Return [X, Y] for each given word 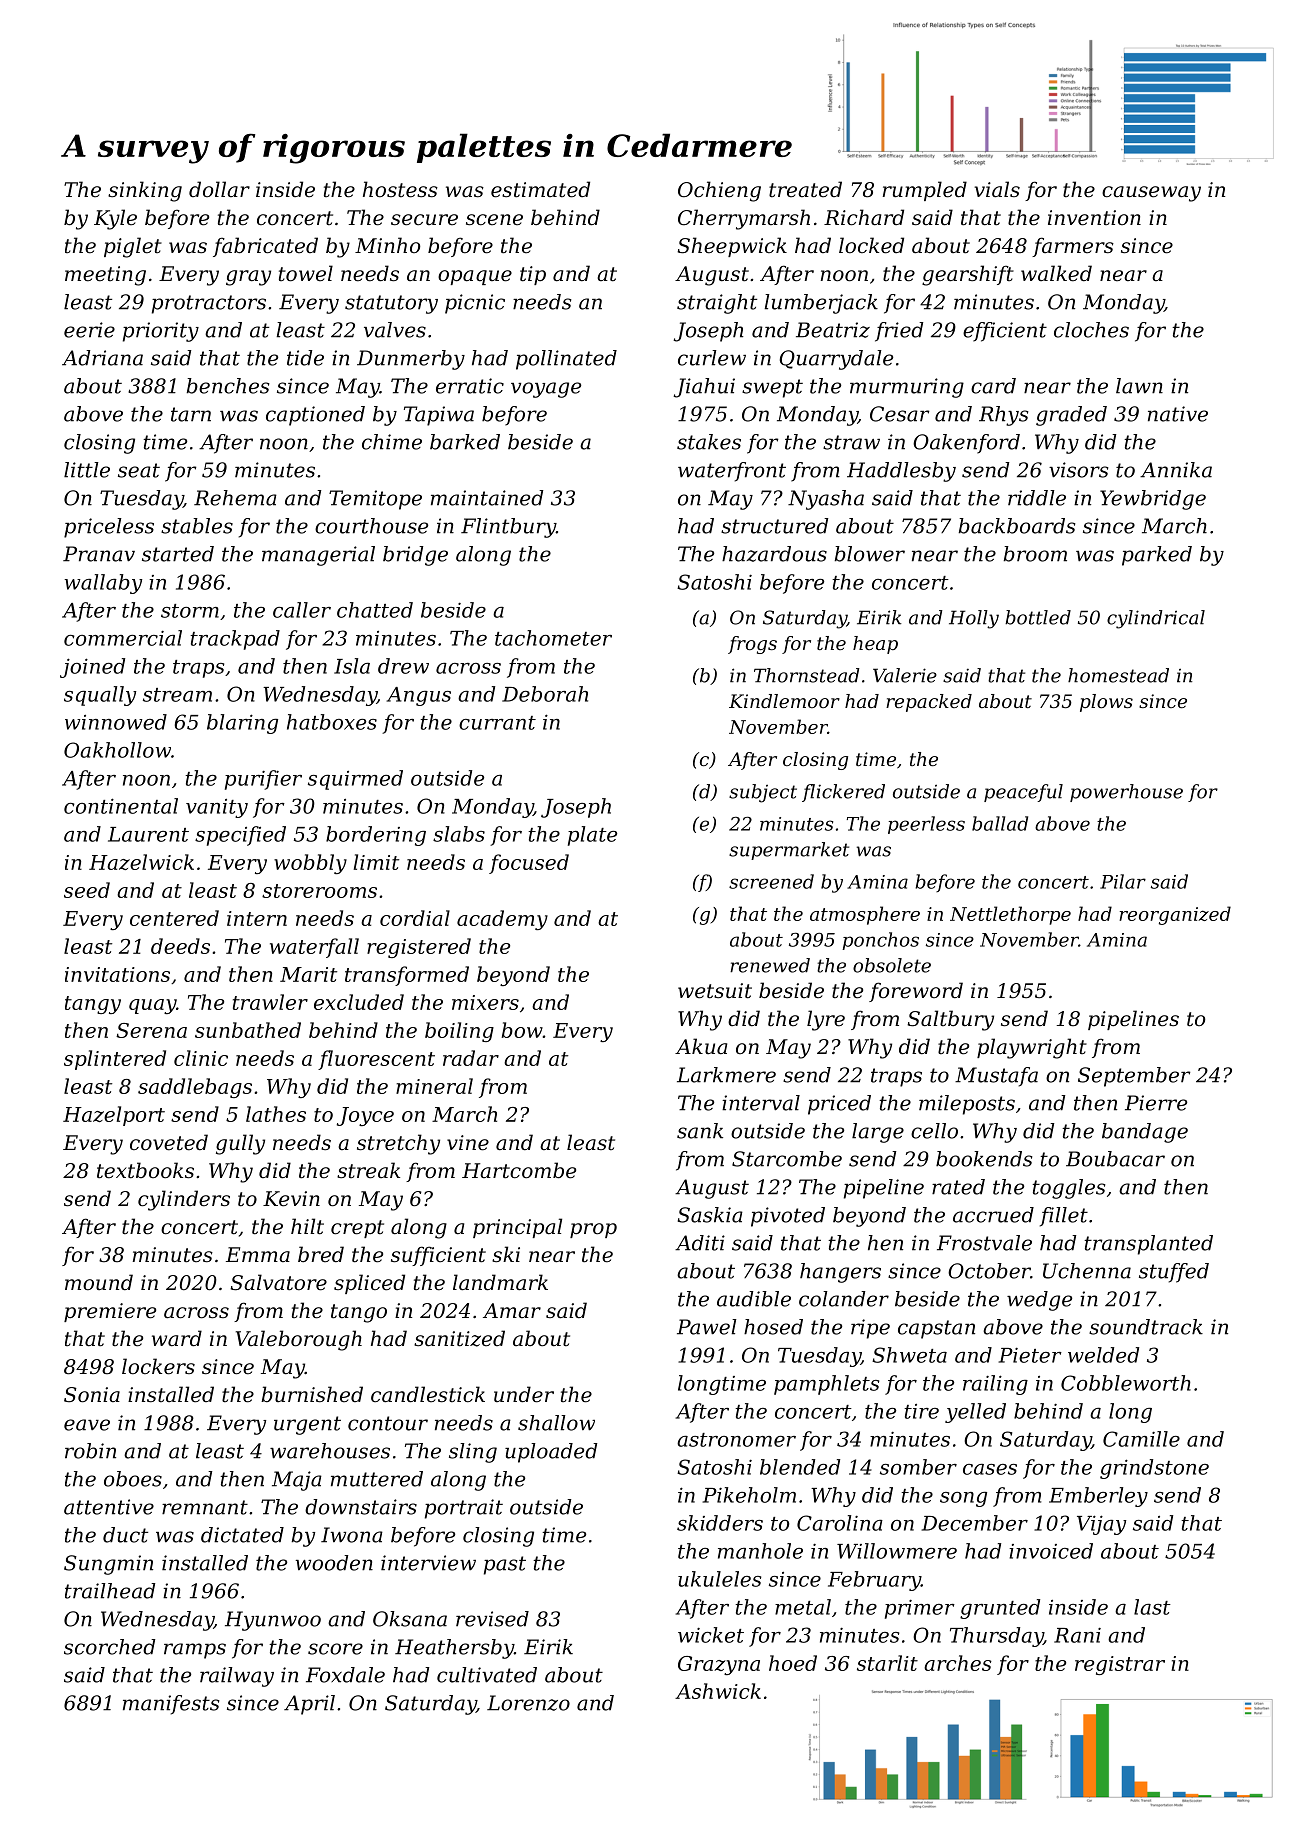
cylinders [184, 1200]
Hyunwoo [273, 1621]
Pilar [1123, 881]
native [1178, 414]
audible [754, 1299]
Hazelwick [141, 862]
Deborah [545, 694]
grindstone [1154, 1469]
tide [305, 358]
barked [465, 442]
